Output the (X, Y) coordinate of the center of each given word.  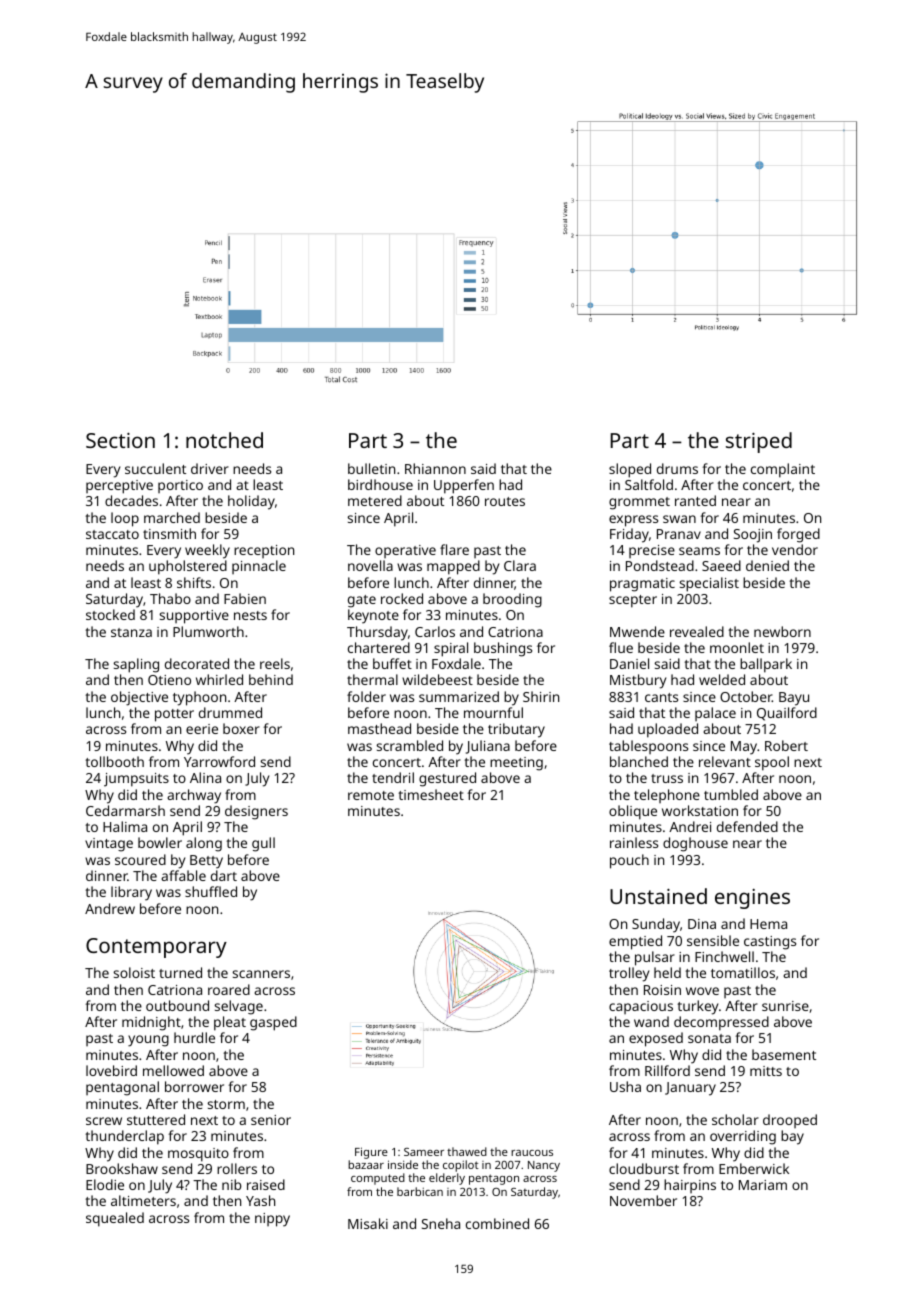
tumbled (731, 794)
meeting (516, 764)
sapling (136, 665)
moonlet (737, 647)
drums (677, 468)
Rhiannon (435, 468)
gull (263, 844)
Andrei (690, 826)
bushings (503, 649)
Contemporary (156, 948)
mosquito (198, 1155)
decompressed (721, 1023)
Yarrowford (219, 761)
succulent (155, 468)
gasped (273, 1023)
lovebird (111, 1070)
